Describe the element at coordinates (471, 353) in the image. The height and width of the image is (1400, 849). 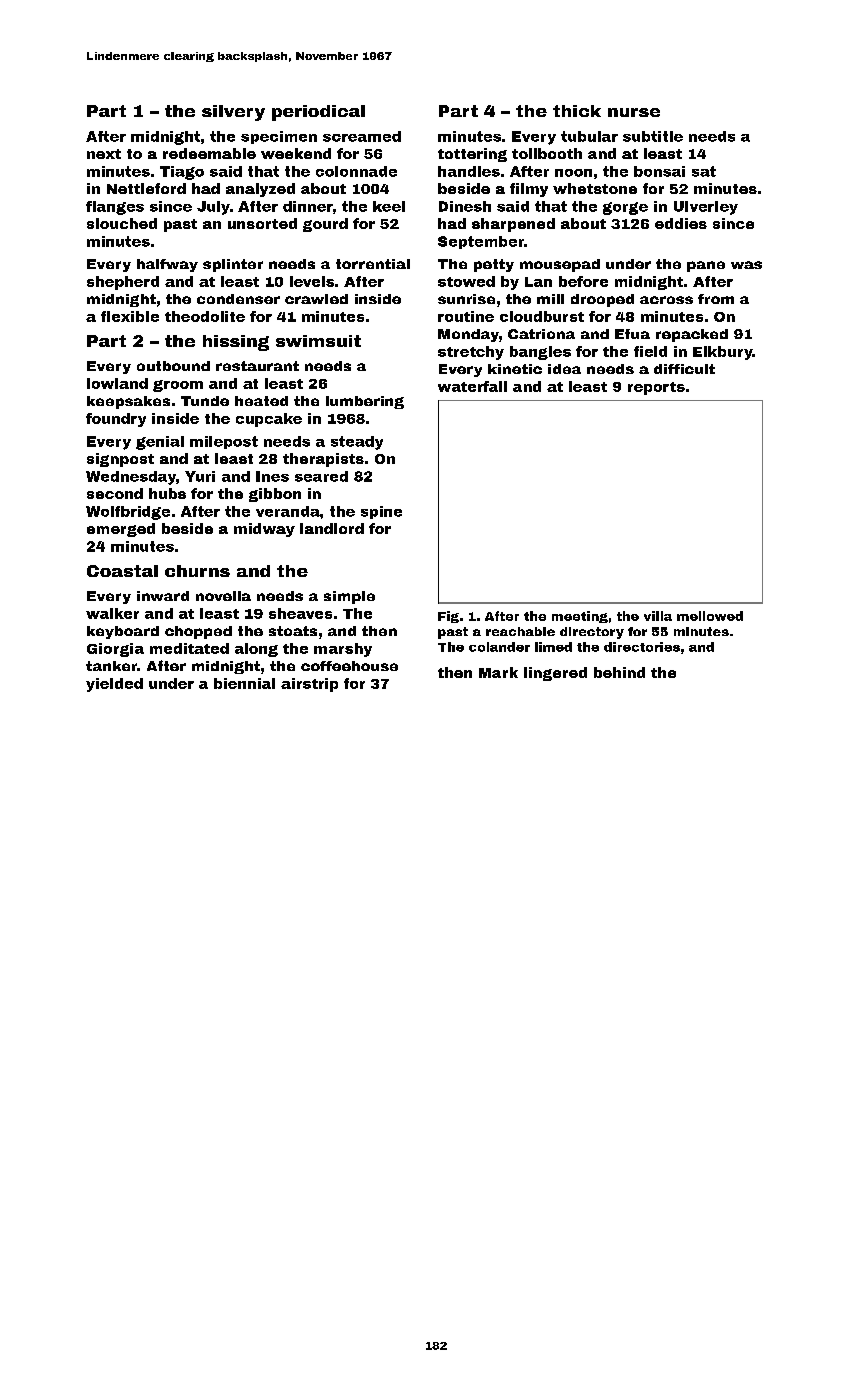
I see `stretchy` at that location.
